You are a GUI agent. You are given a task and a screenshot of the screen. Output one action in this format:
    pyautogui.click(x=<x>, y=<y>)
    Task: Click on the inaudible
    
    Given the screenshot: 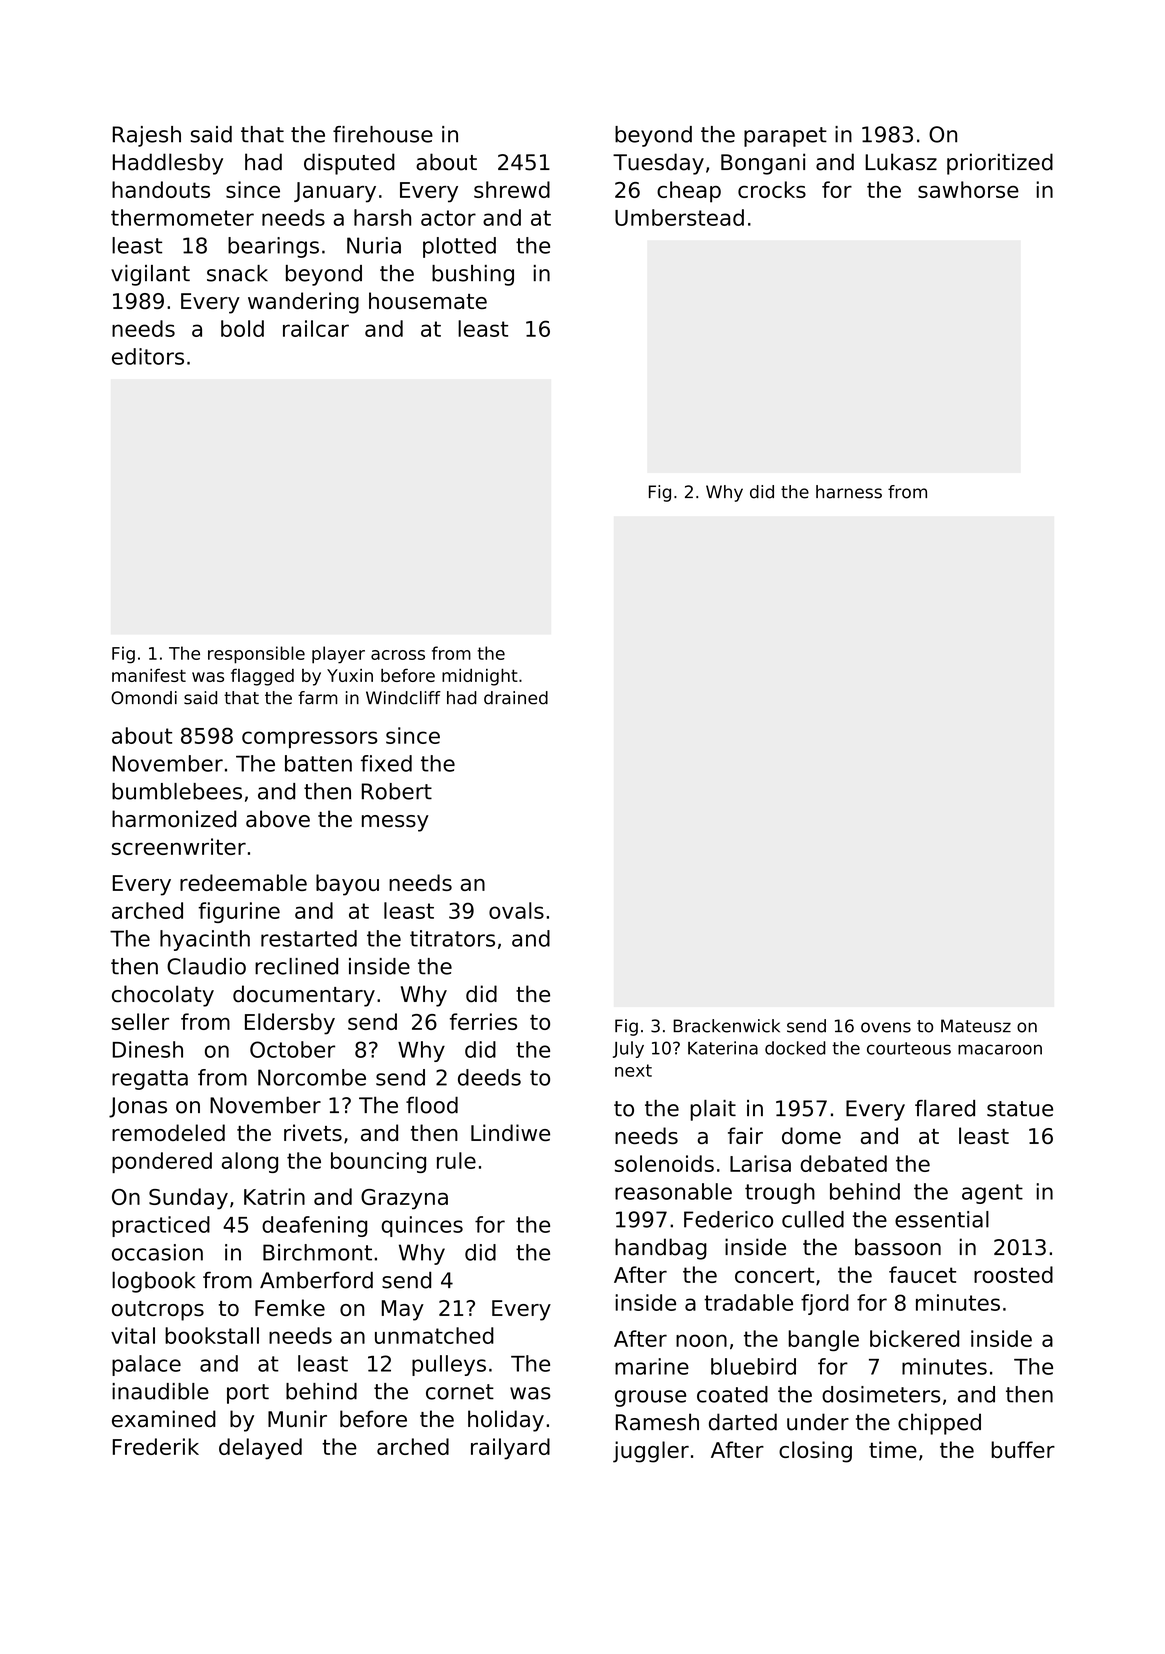 What is the action you would take?
    pyautogui.click(x=160, y=1391)
